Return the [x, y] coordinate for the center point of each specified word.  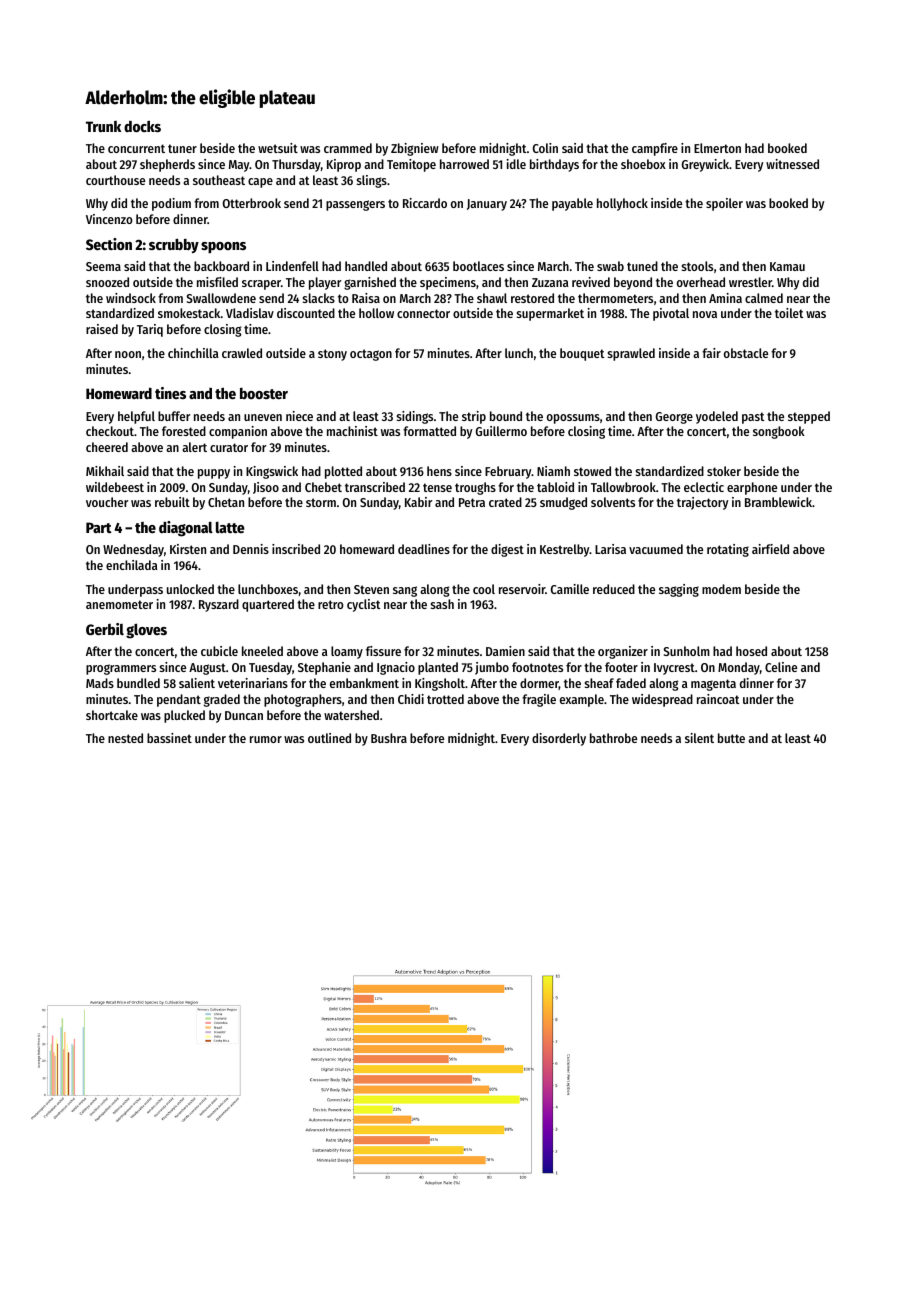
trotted [445, 699]
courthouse [115, 180]
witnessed [792, 164]
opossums [573, 419]
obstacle [746, 353]
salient [197, 683]
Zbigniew [415, 149]
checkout [110, 431]
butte [731, 738]
